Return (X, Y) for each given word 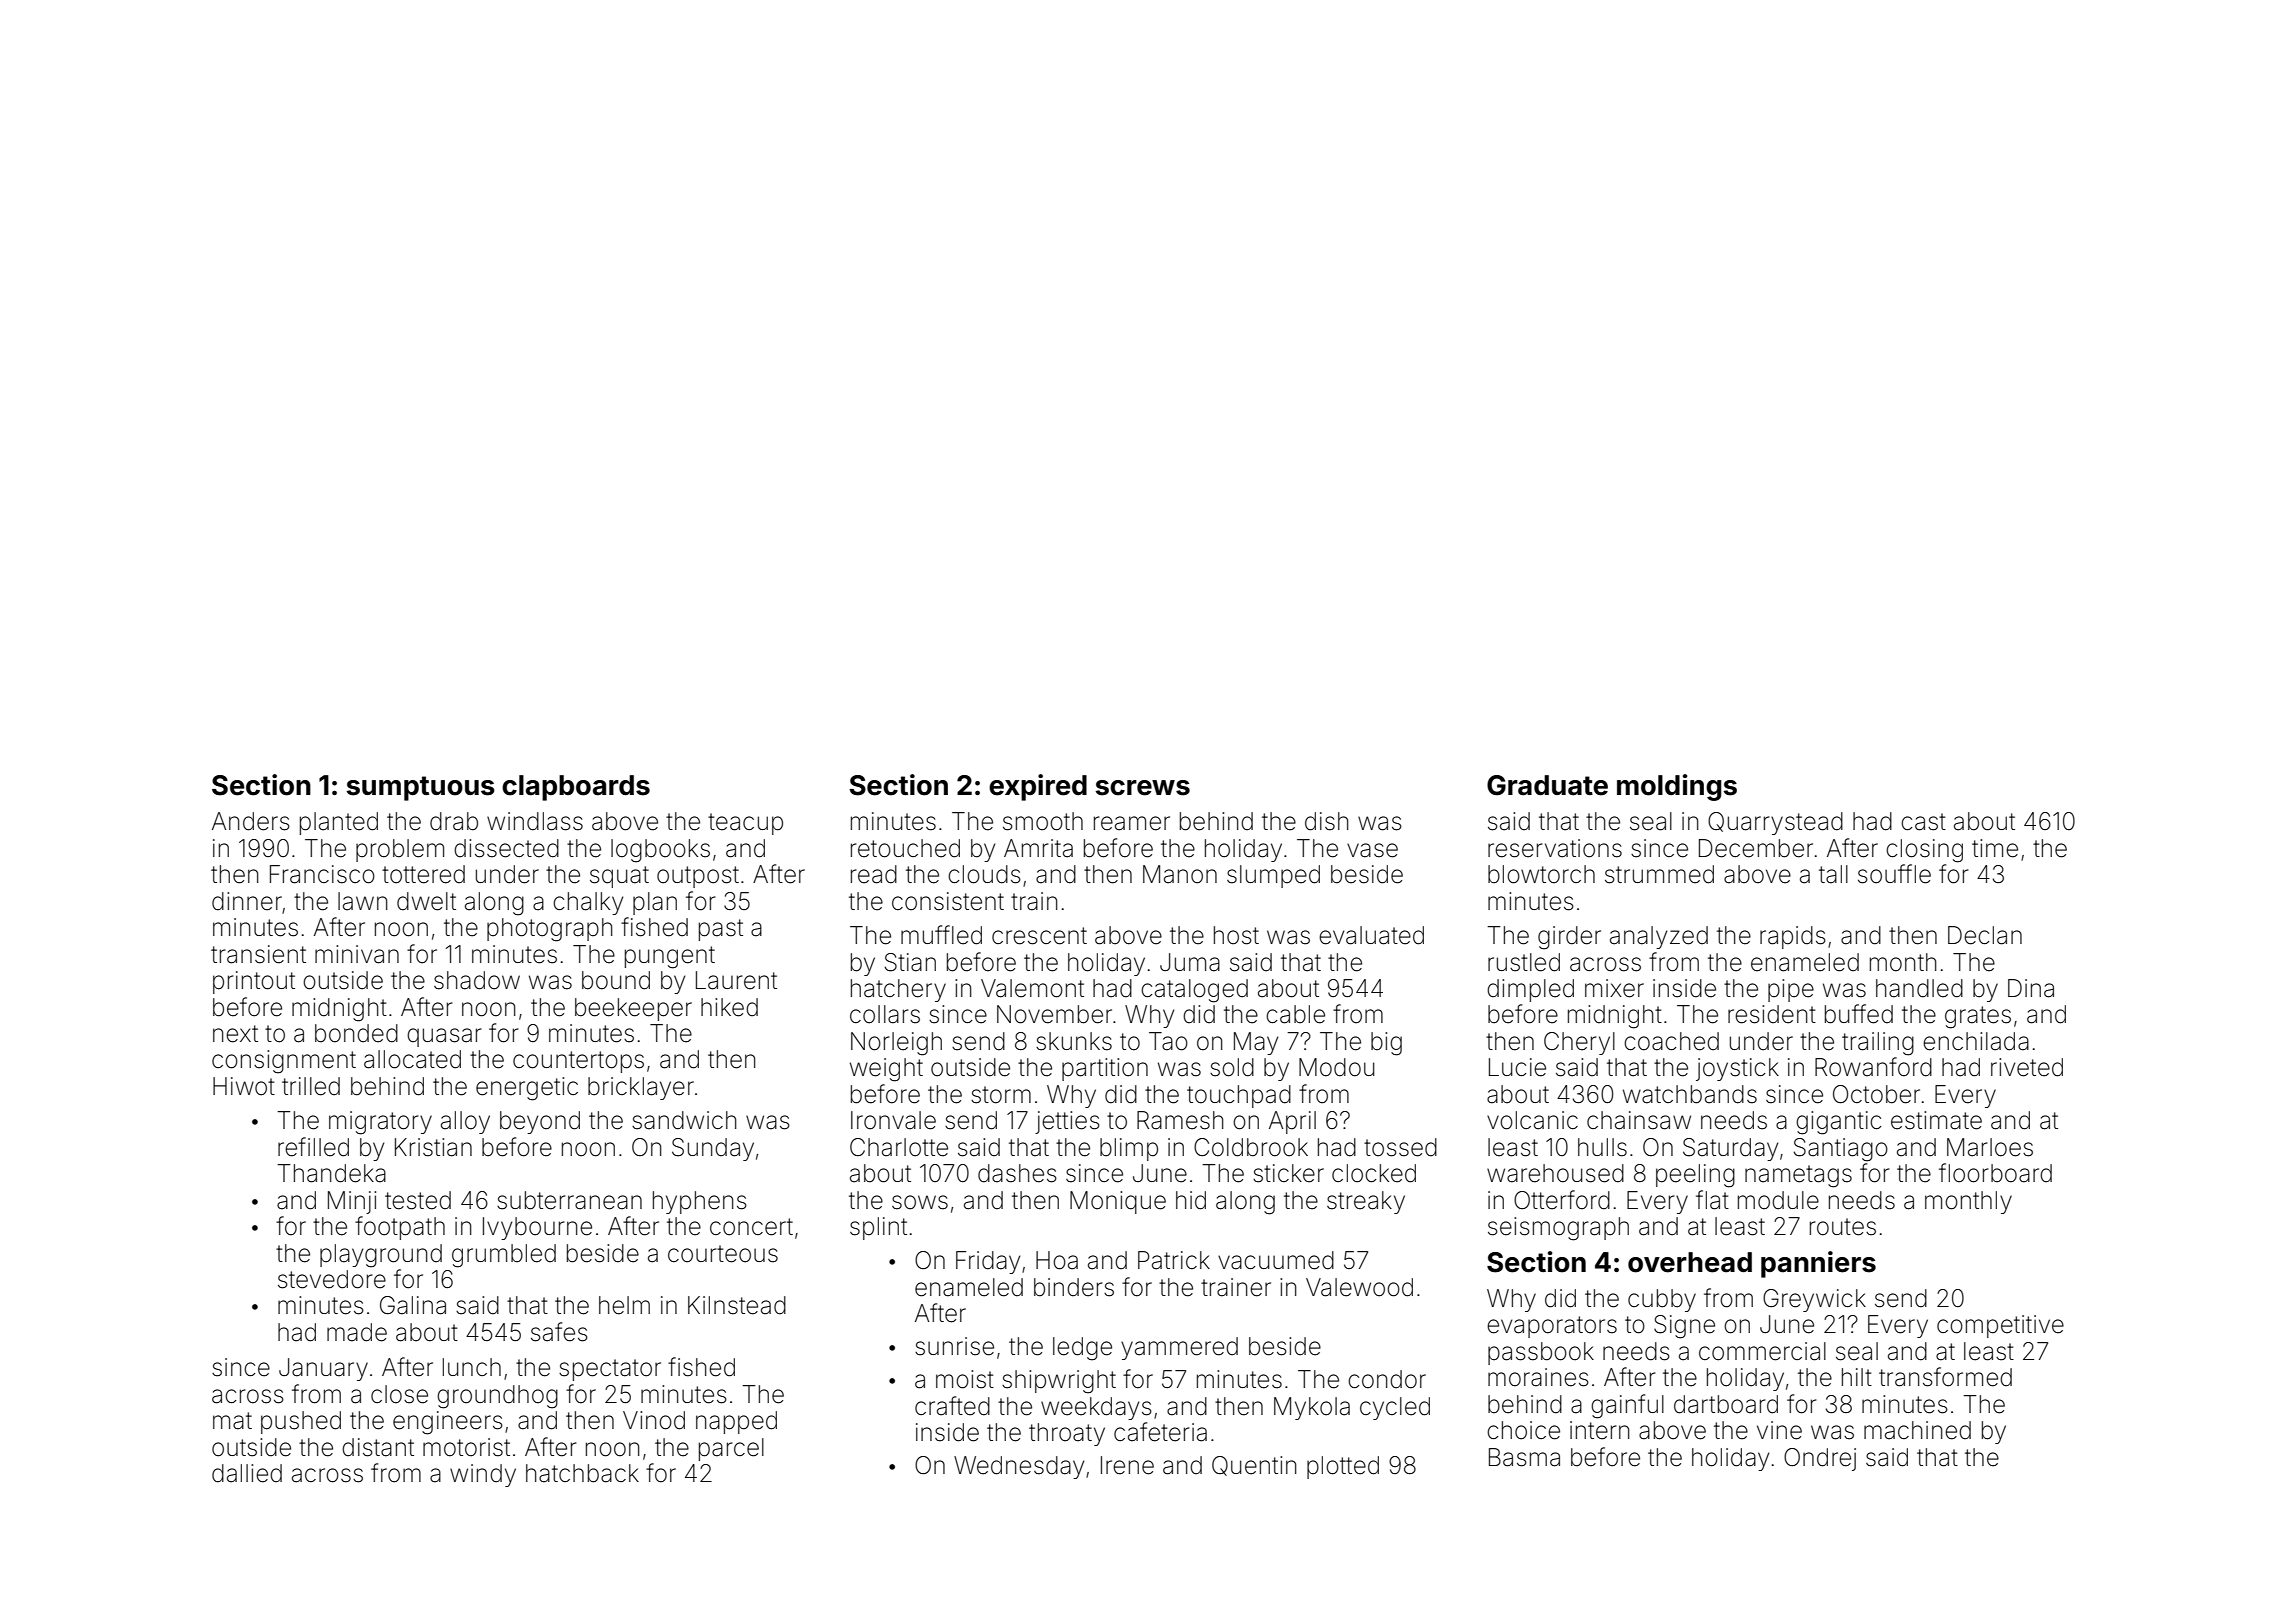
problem (400, 850)
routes (1843, 1227)
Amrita (1038, 848)
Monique (1118, 1202)
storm (1001, 1095)
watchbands (1690, 1094)
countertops (578, 1062)
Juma (1190, 962)
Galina (413, 1305)
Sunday (713, 1149)
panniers (1818, 1264)
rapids (1793, 937)
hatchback (582, 1473)
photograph (550, 930)
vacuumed (1276, 1260)
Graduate (1547, 785)
